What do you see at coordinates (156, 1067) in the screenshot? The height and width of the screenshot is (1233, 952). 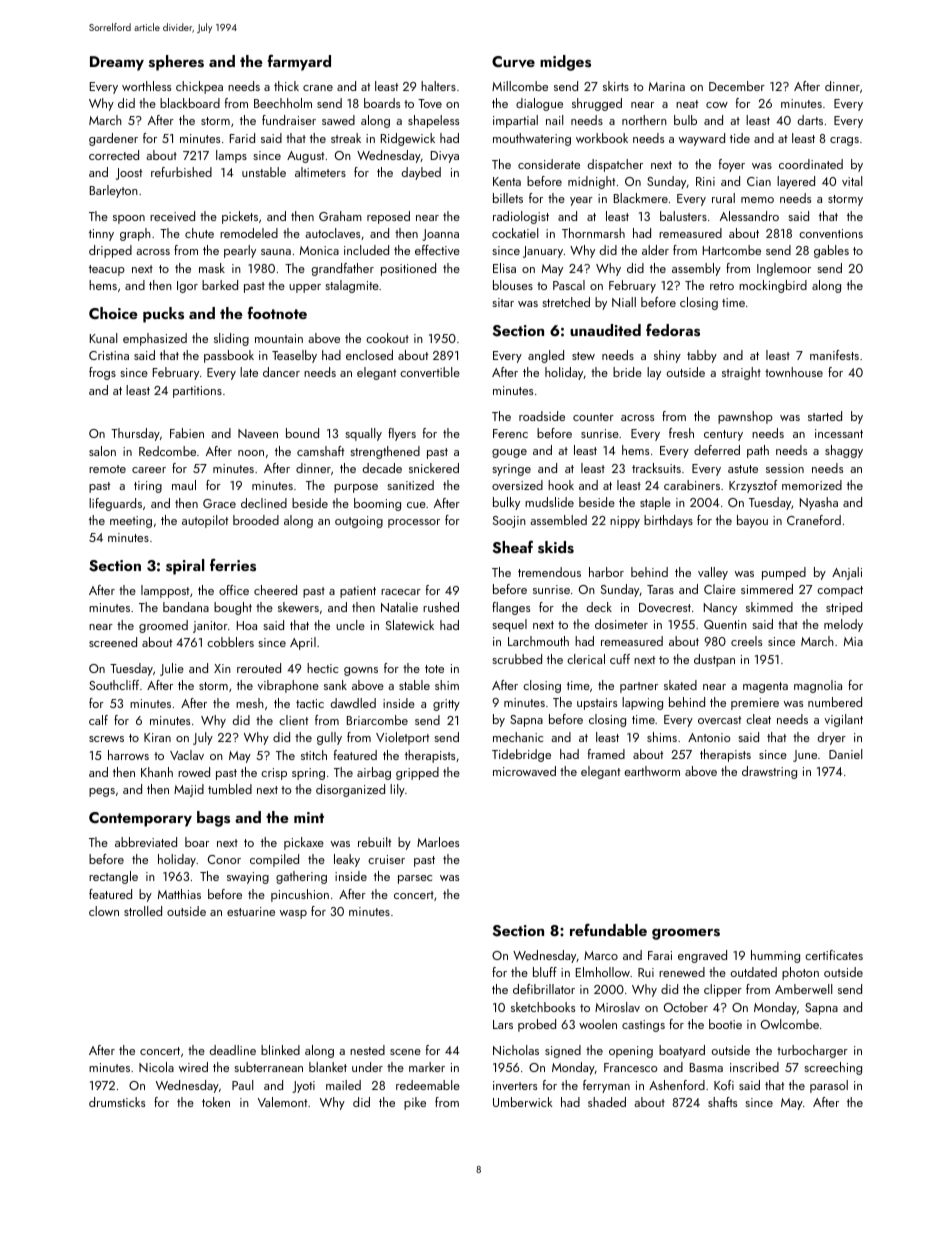 I see `Nicola` at bounding box center [156, 1067].
